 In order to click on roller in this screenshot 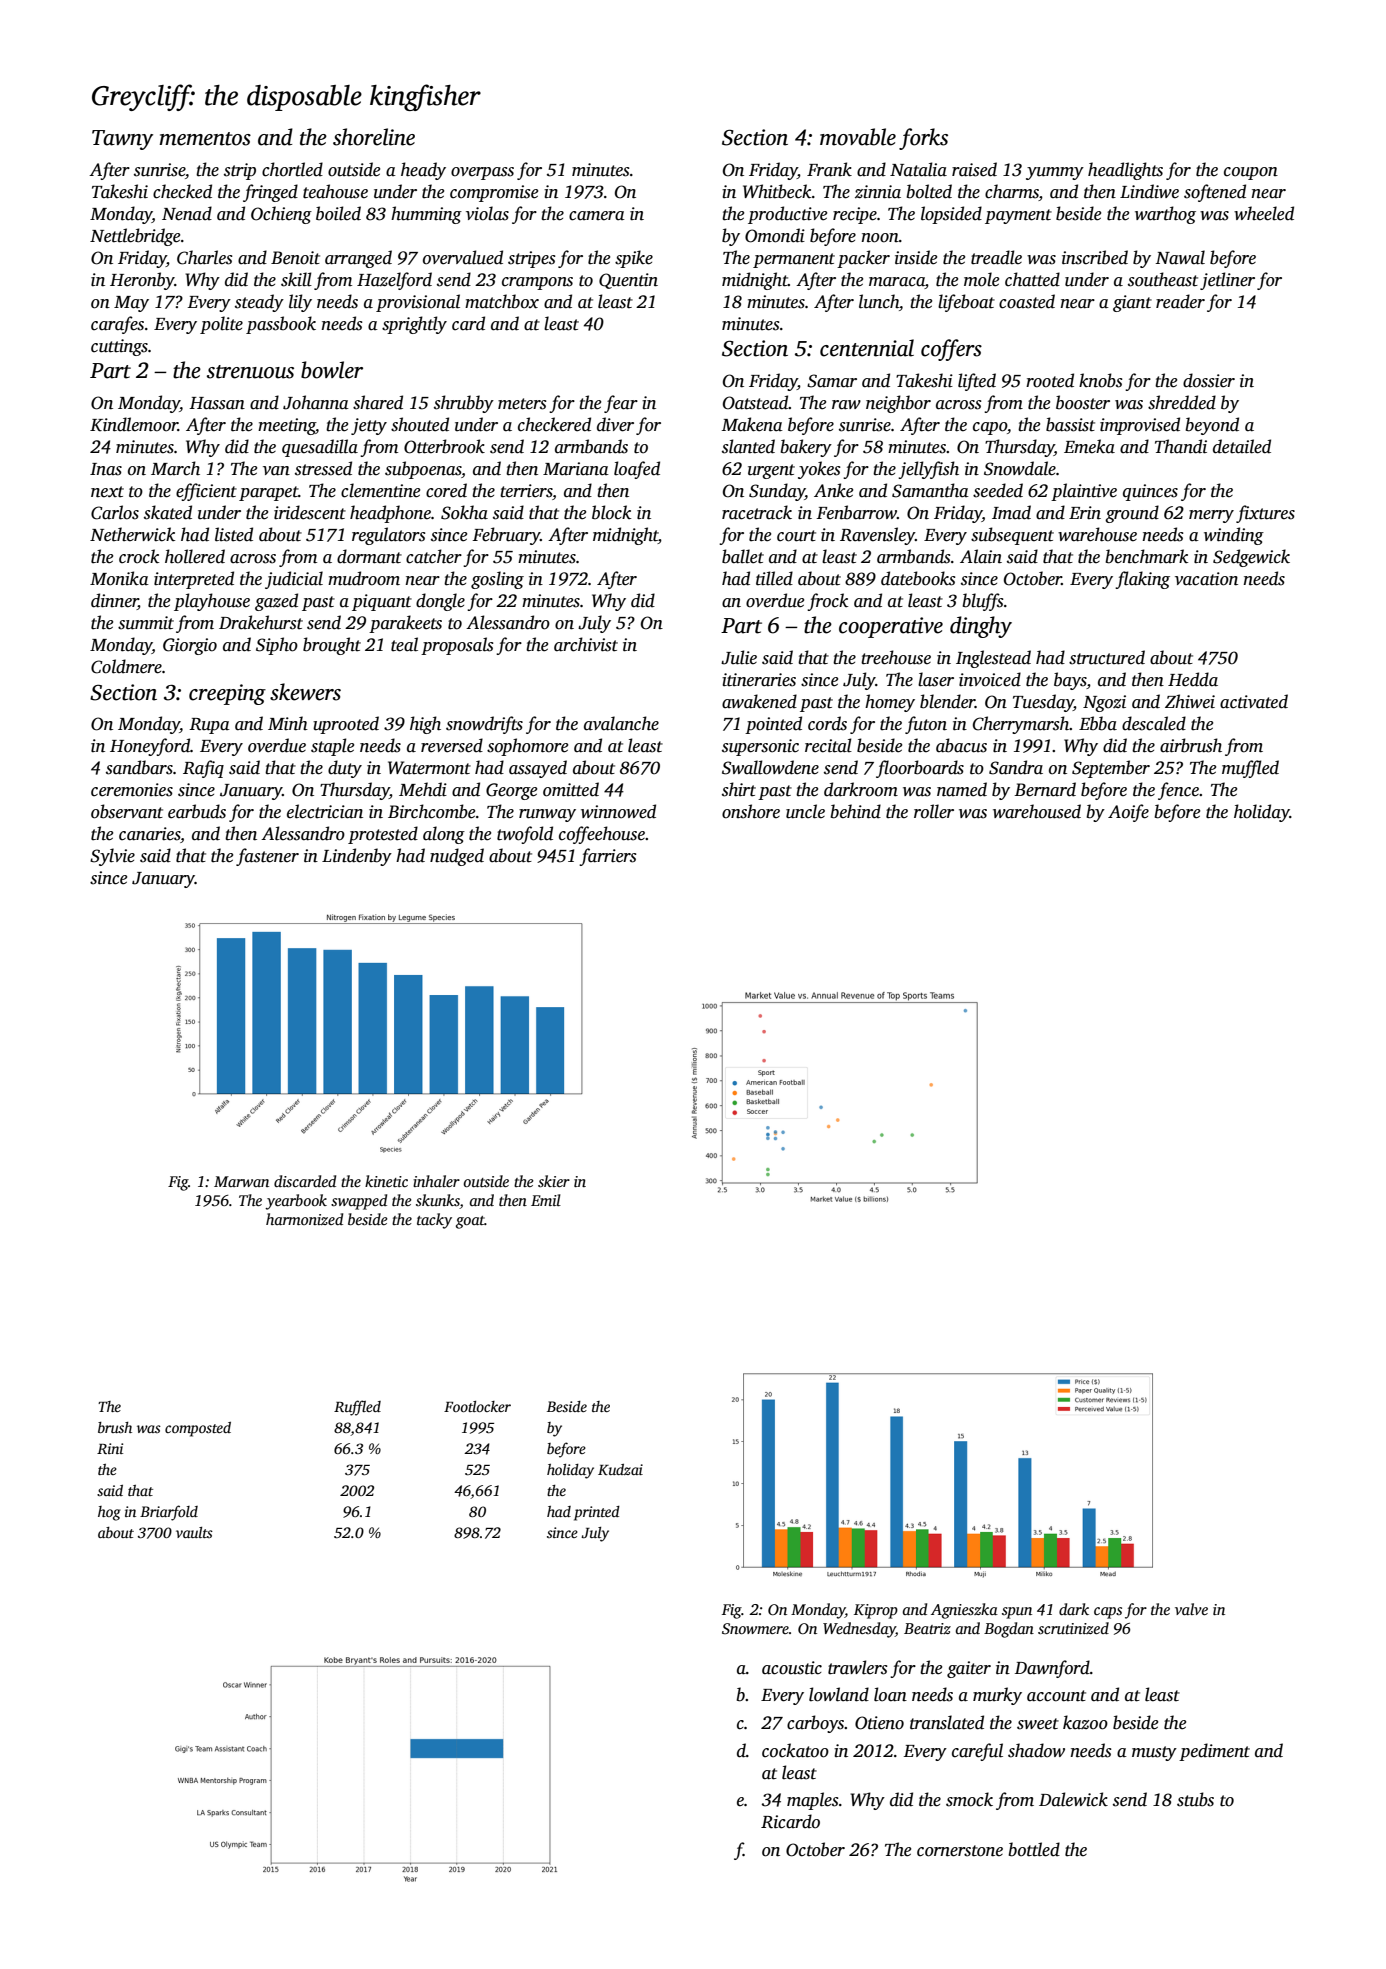, I will do `click(934, 811)`.
